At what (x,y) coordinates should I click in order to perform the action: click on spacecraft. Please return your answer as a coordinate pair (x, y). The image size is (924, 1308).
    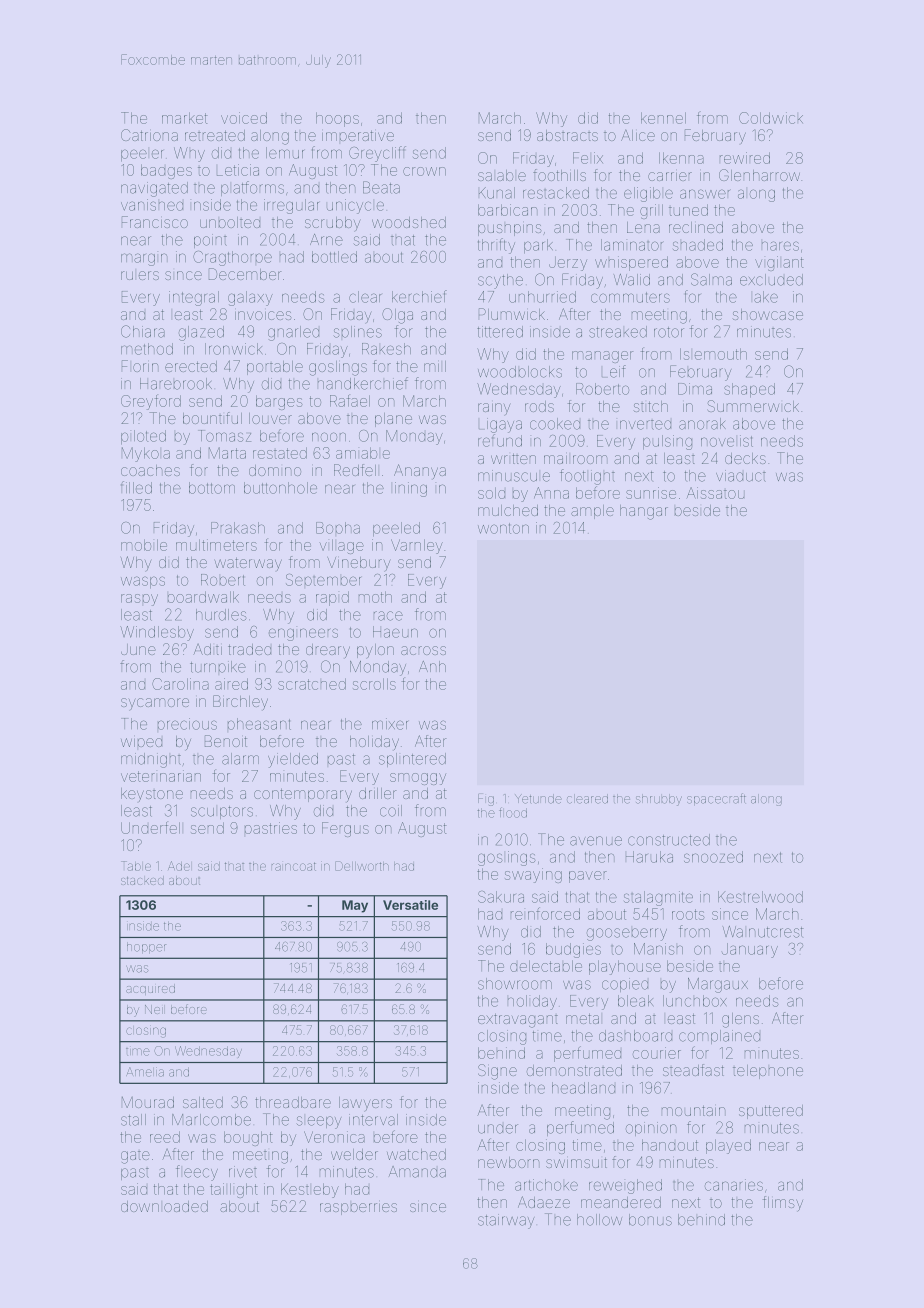
    Looking at the image, I should click on (716, 799).
